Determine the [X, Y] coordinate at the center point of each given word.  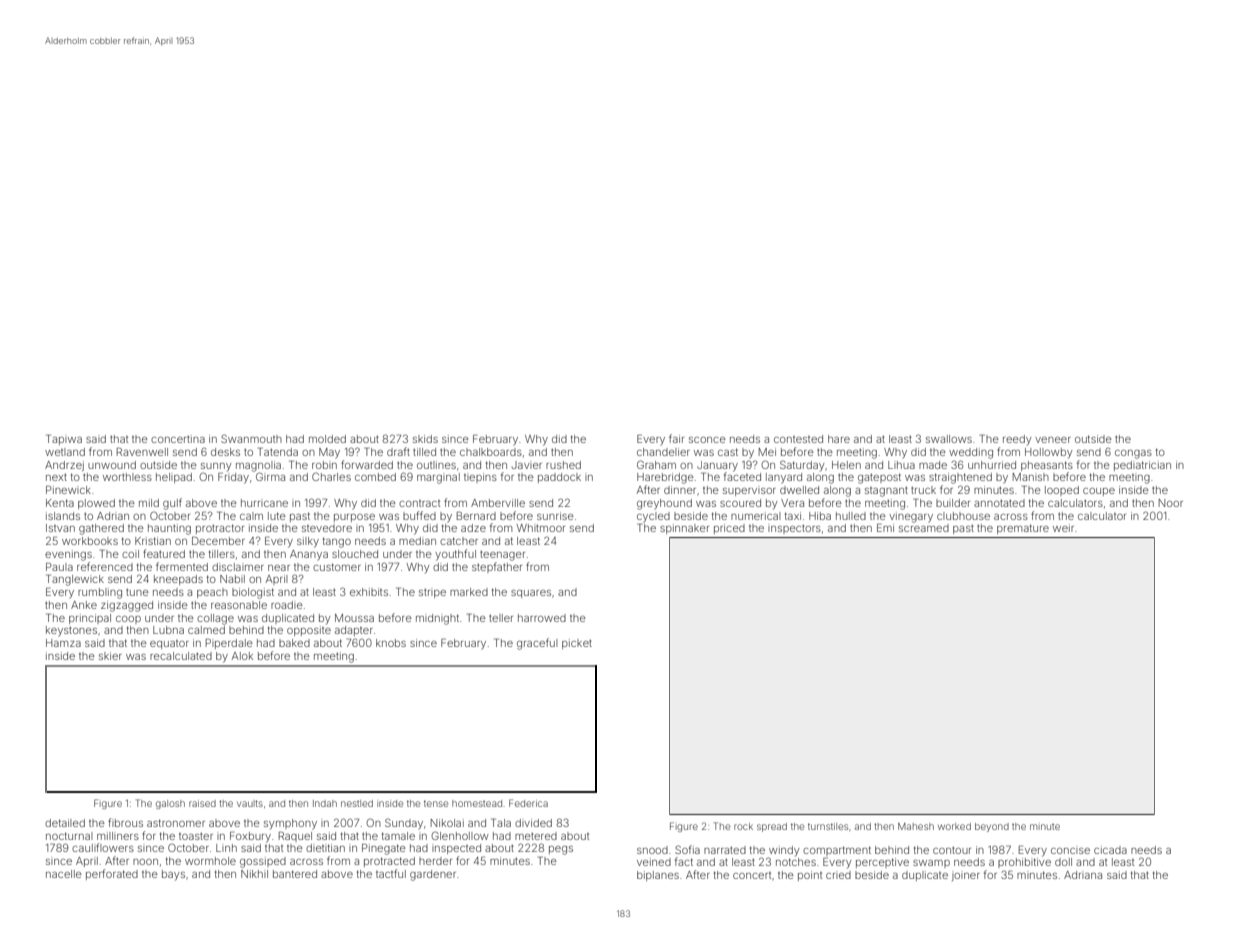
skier [110, 656]
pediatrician [1142, 466]
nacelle [64, 874]
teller [501, 618]
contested [798, 439]
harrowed [542, 618]
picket [577, 644]
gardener [433, 875]
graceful [537, 644]
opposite [309, 631]
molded [327, 439]
